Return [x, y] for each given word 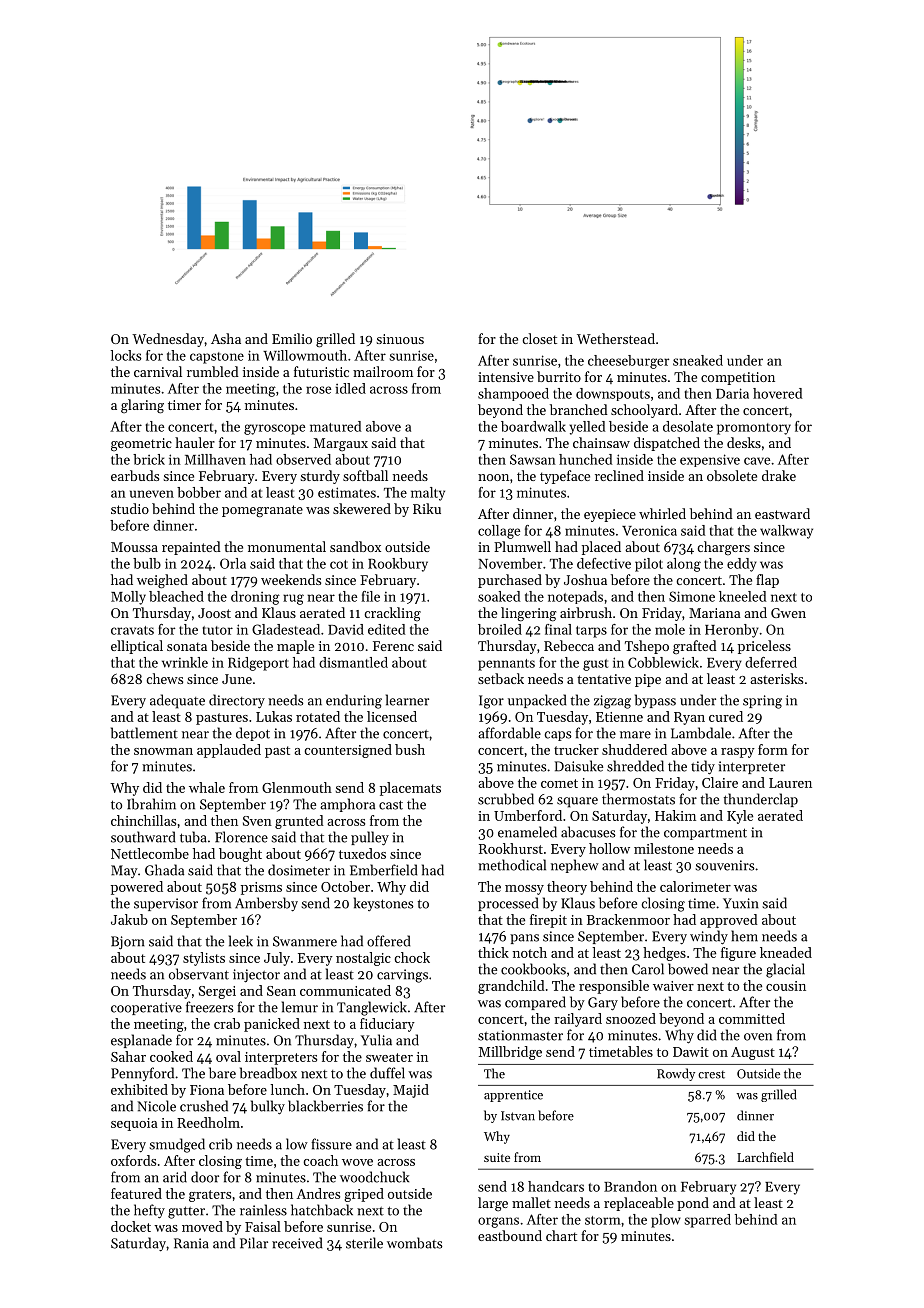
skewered [362, 508]
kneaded [786, 952]
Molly [128, 598]
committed [752, 1018]
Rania [191, 1243]
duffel [387, 1073]
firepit [548, 921]
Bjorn [128, 943]
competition [738, 378]
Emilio [292, 338]
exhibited [139, 1089]
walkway [786, 532]
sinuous [400, 339]
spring [762, 702]
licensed [392, 716]
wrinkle [185, 662]
